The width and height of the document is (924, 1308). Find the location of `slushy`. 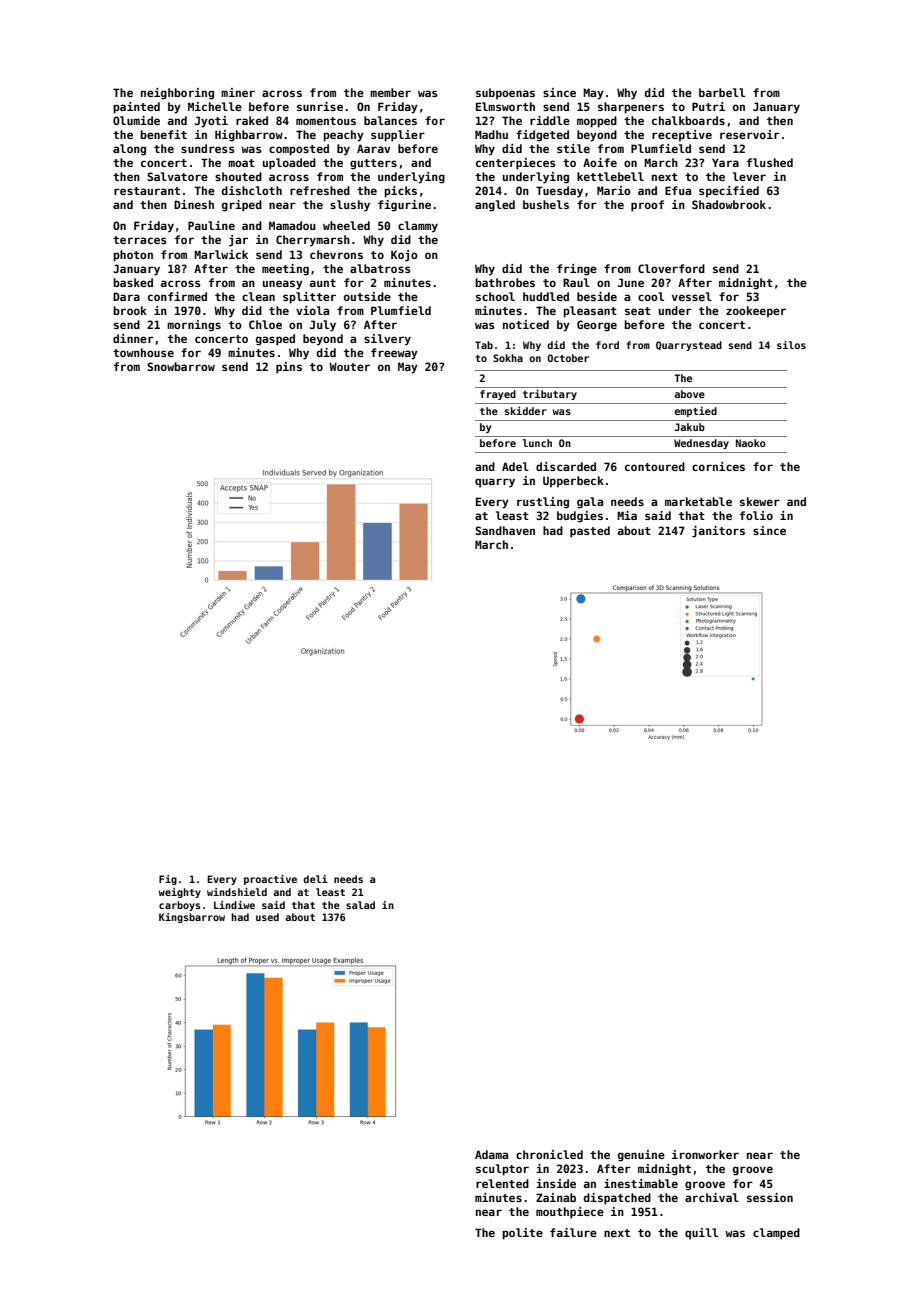

slushy is located at coordinates (350, 206).
